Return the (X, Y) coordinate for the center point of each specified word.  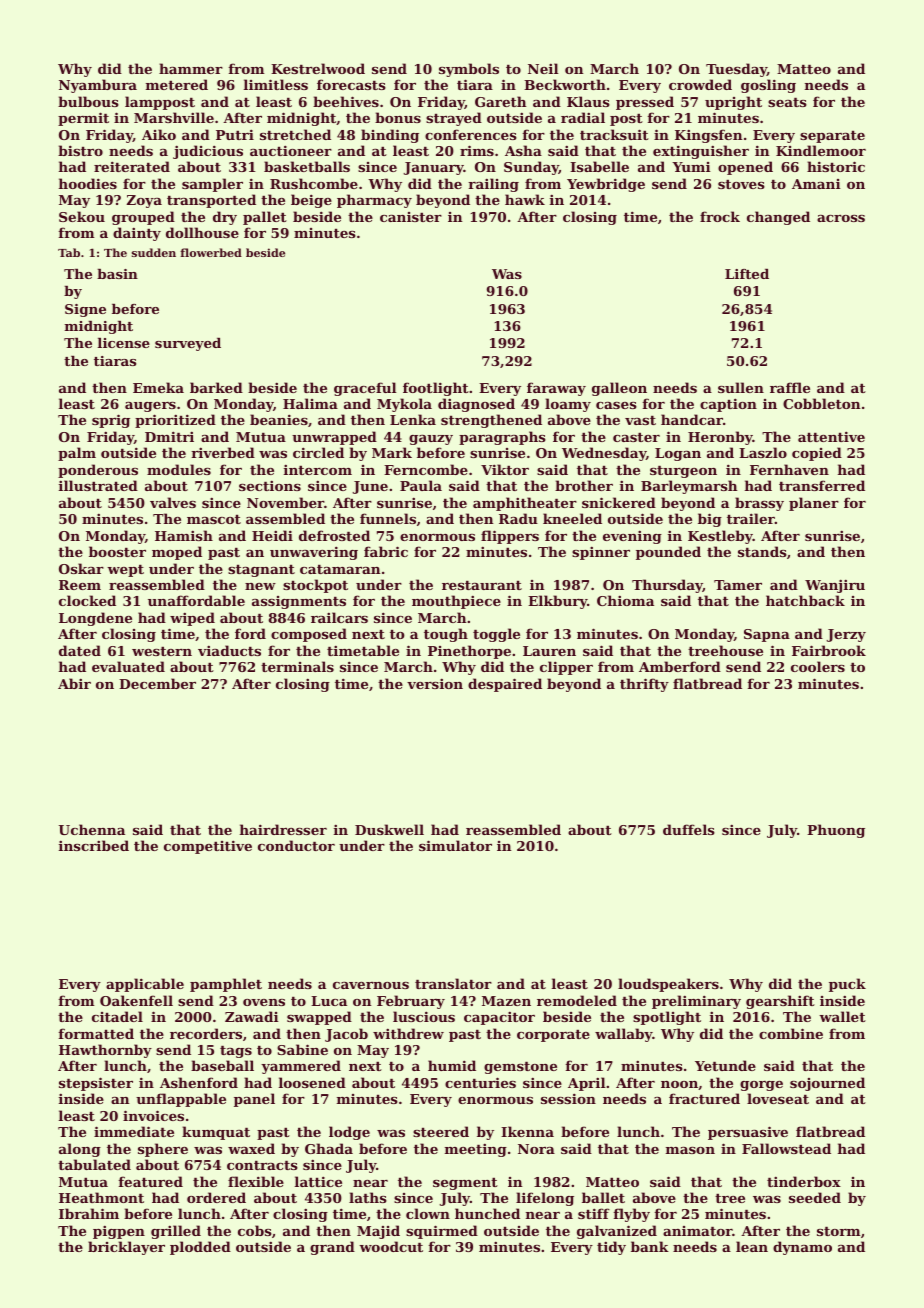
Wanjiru (835, 586)
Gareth (501, 101)
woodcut (391, 1246)
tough (446, 635)
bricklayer (126, 1248)
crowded (700, 84)
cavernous (371, 985)
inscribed (94, 845)
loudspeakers (668, 985)
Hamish (184, 535)
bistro (80, 150)
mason (690, 1150)
